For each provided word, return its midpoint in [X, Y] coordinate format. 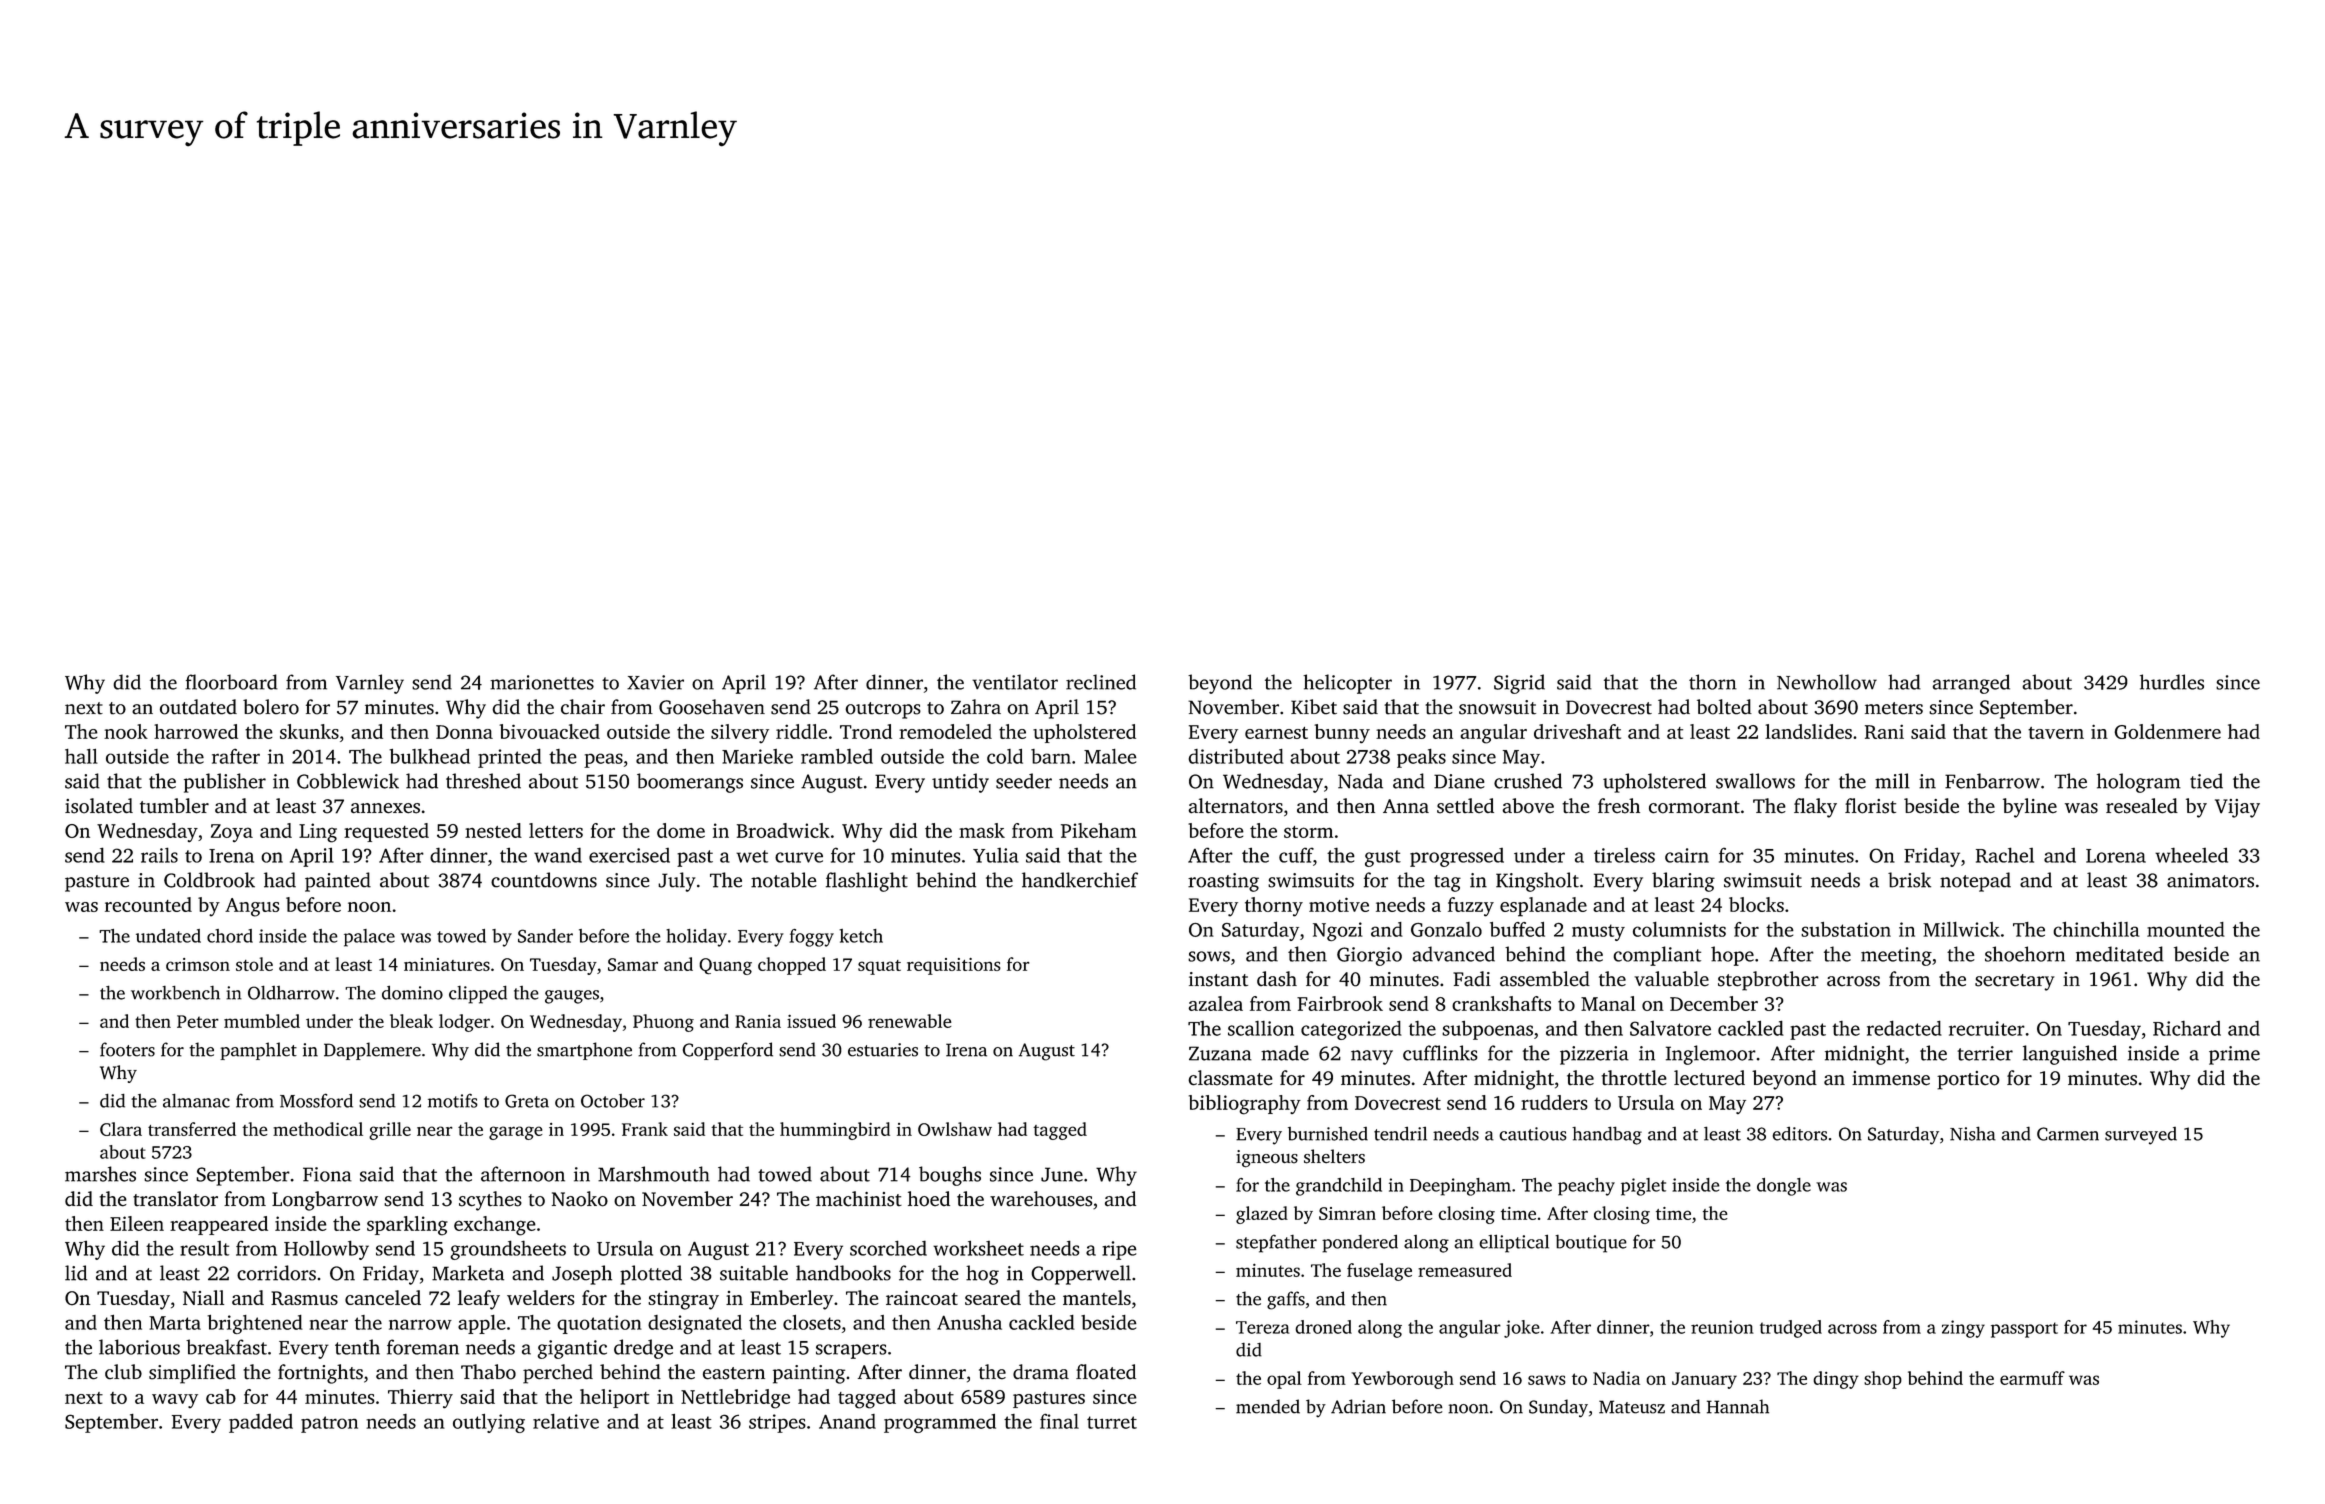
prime [2234, 1055]
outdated [198, 707]
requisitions [954, 966]
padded [261, 1423]
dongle [1784, 1187]
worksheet [978, 1248]
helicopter [1347, 684]
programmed [940, 1423]
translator [175, 1199]
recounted [148, 904]
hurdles [2172, 682]
